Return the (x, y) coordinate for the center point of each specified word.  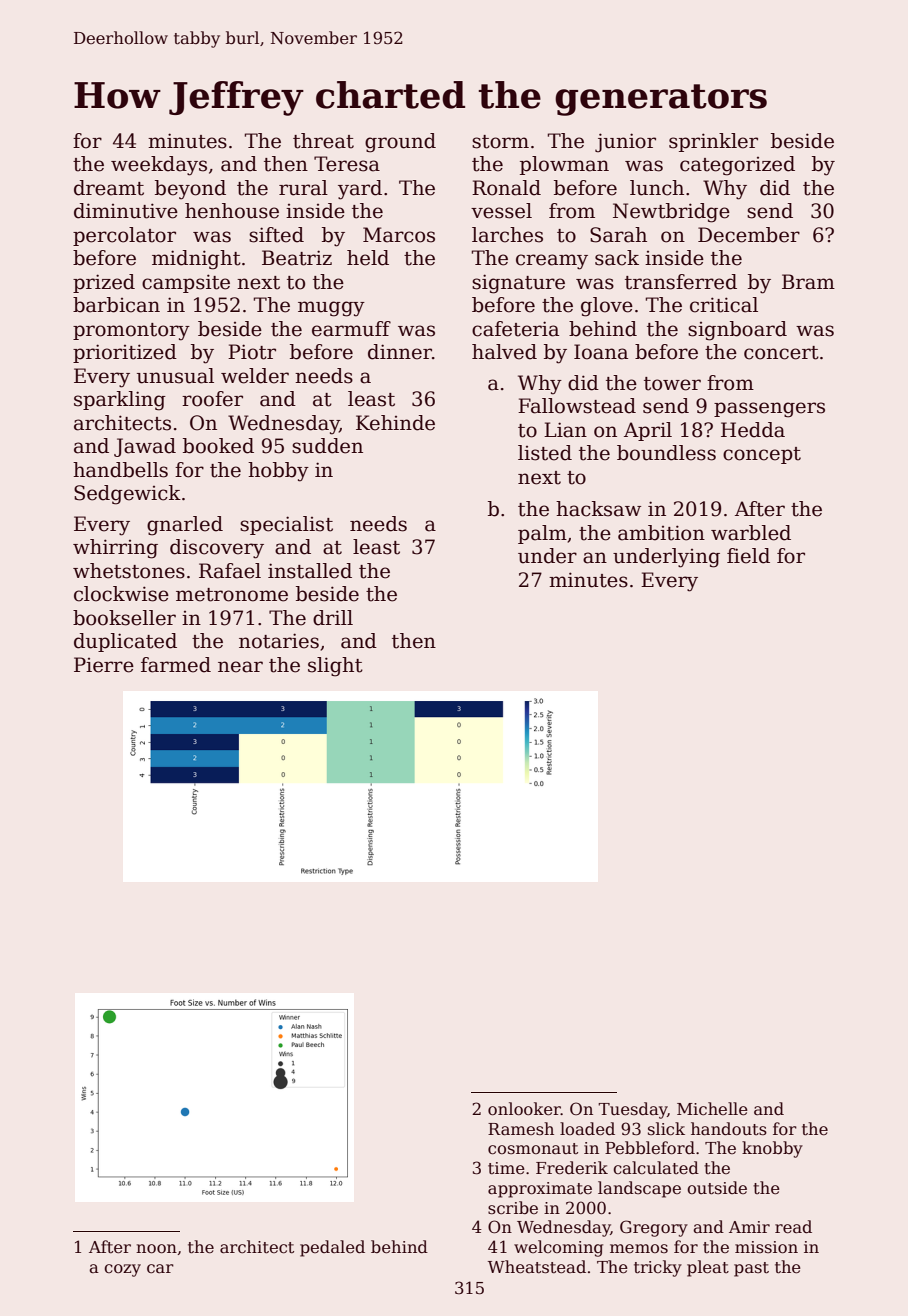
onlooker (524, 1109)
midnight (196, 260)
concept (762, 455)
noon (156, 1249)
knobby (772, 1149)
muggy (331, 309)
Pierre (104, 665)
